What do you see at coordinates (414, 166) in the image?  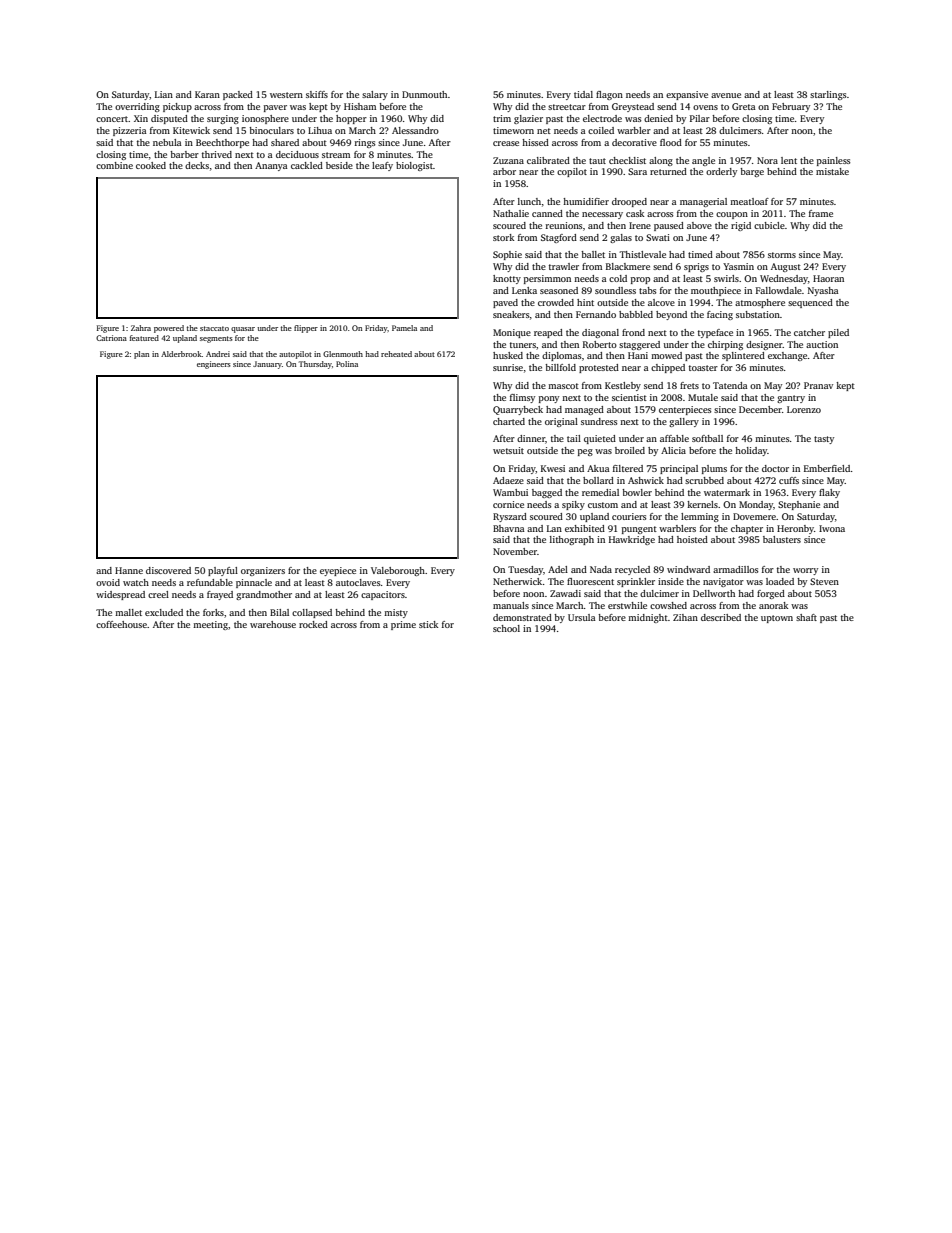 I see `biologist` at bounding box center [414, 166].
